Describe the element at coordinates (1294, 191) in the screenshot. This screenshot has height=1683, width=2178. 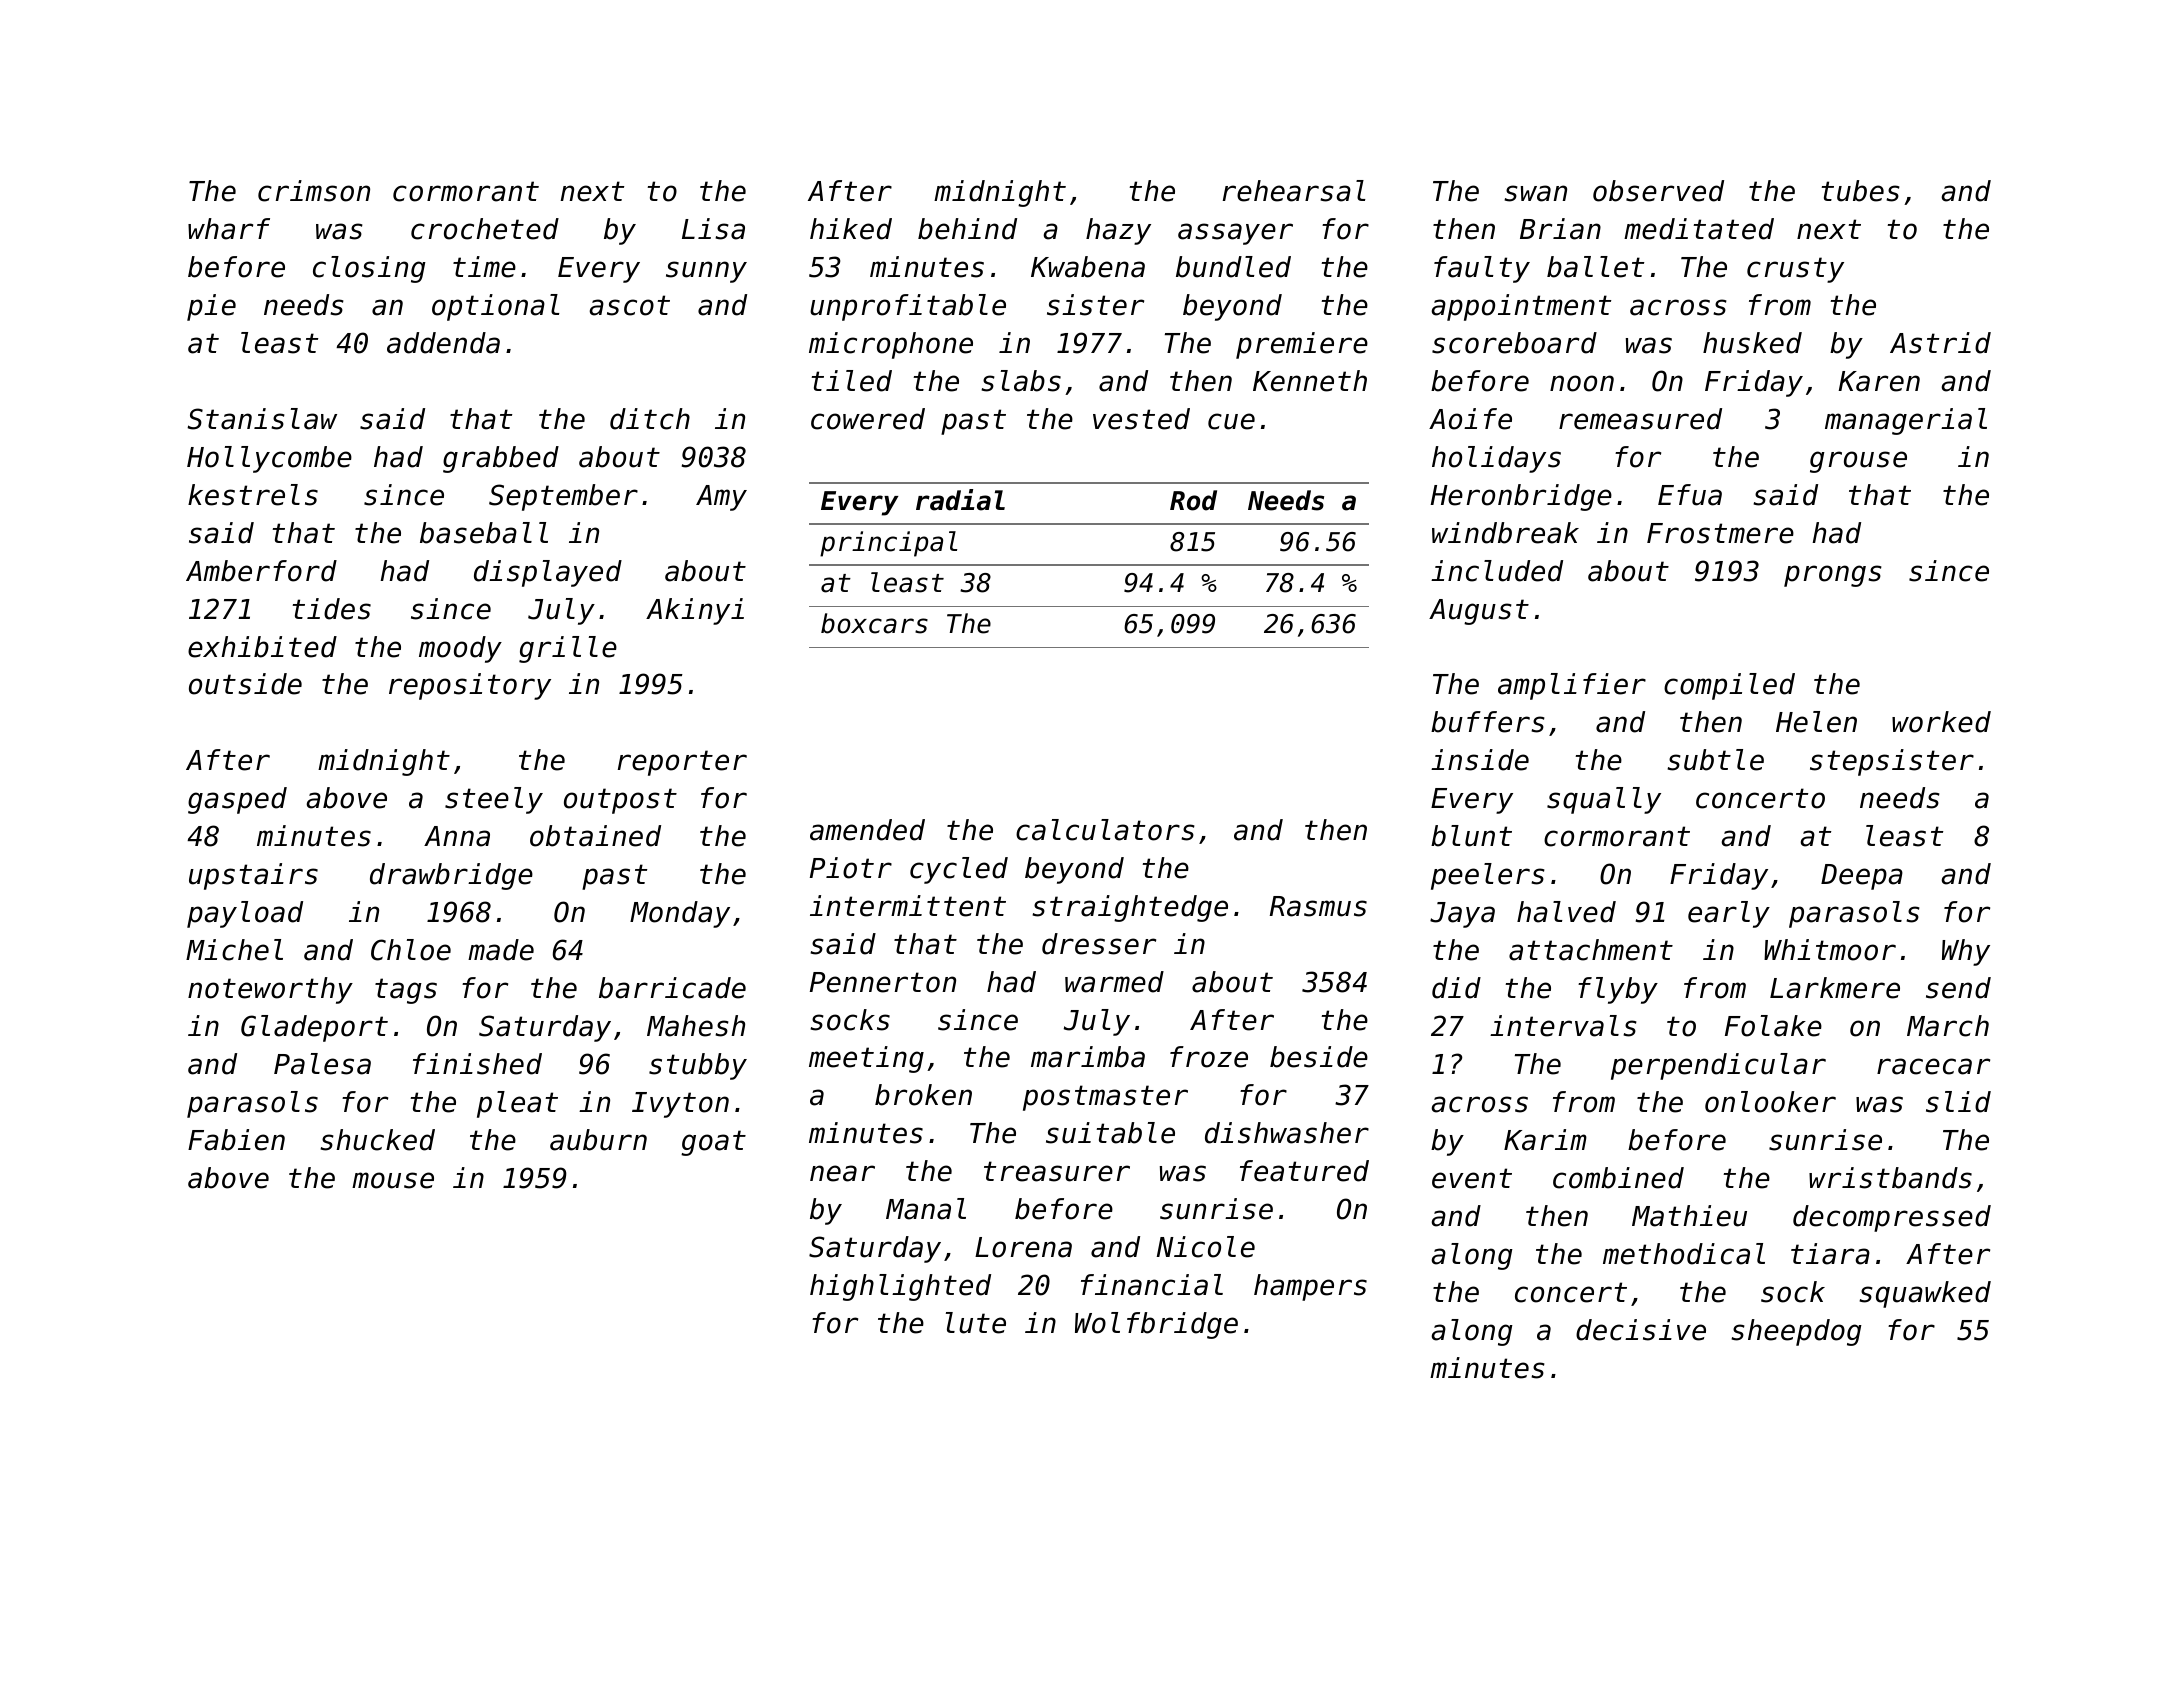
I see `rehearsal` at that location.
